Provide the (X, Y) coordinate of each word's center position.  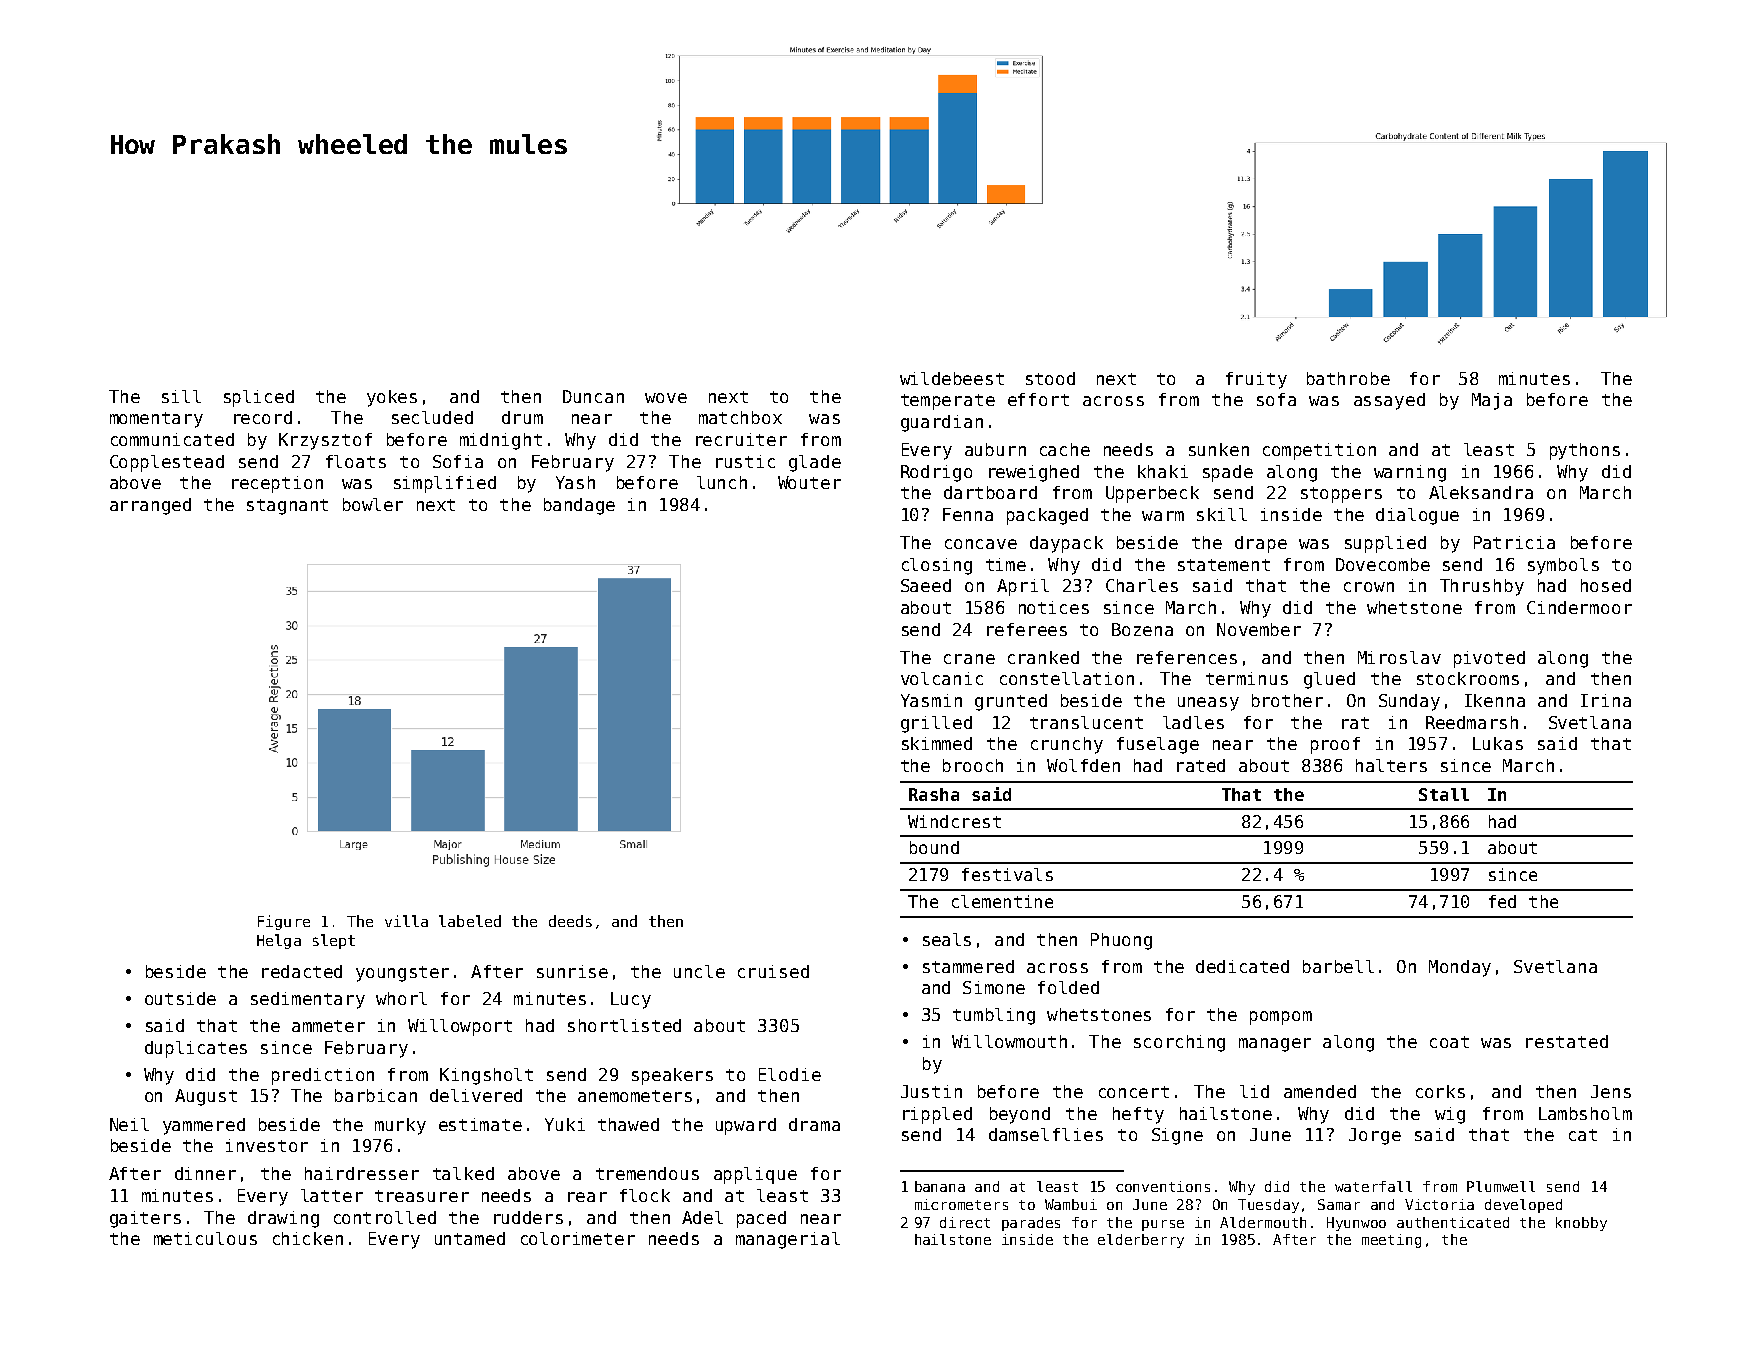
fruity (1256, 380)
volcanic (942, 678)
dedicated (1242, 966)
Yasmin (931, 700)
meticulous (205, 1238)
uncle (699, 971)
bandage (579, 506)
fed (1502, 901)
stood (1050, 378)
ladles (1193, 722)
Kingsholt (486, 1076)
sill (181, 396)
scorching (1179, 1043)
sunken (1219, 449)
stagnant (287, 507)
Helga (279, 941)
